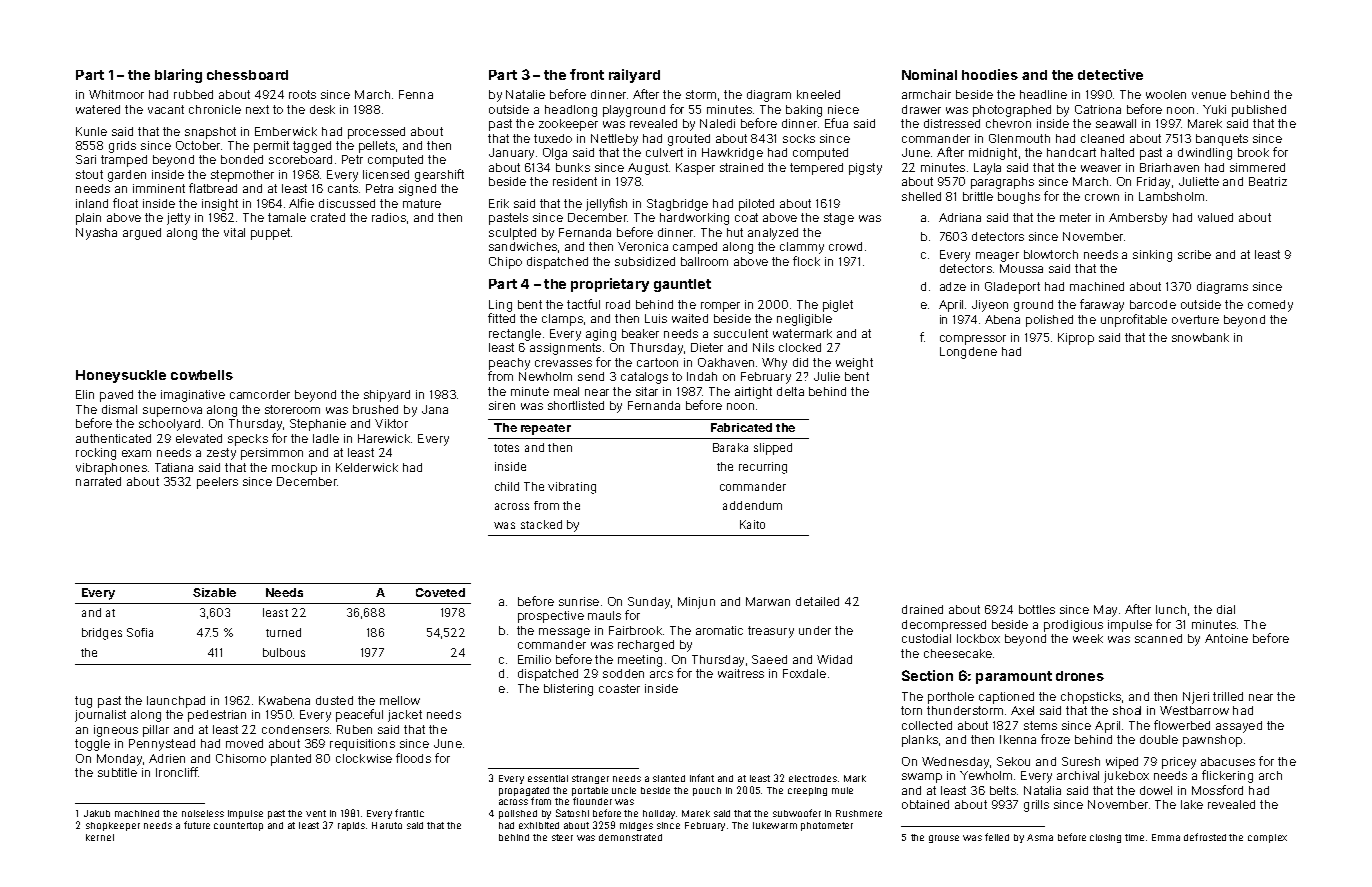  Describe the element at coordinates (283, 632) in the image. I see `turned` at that location.
